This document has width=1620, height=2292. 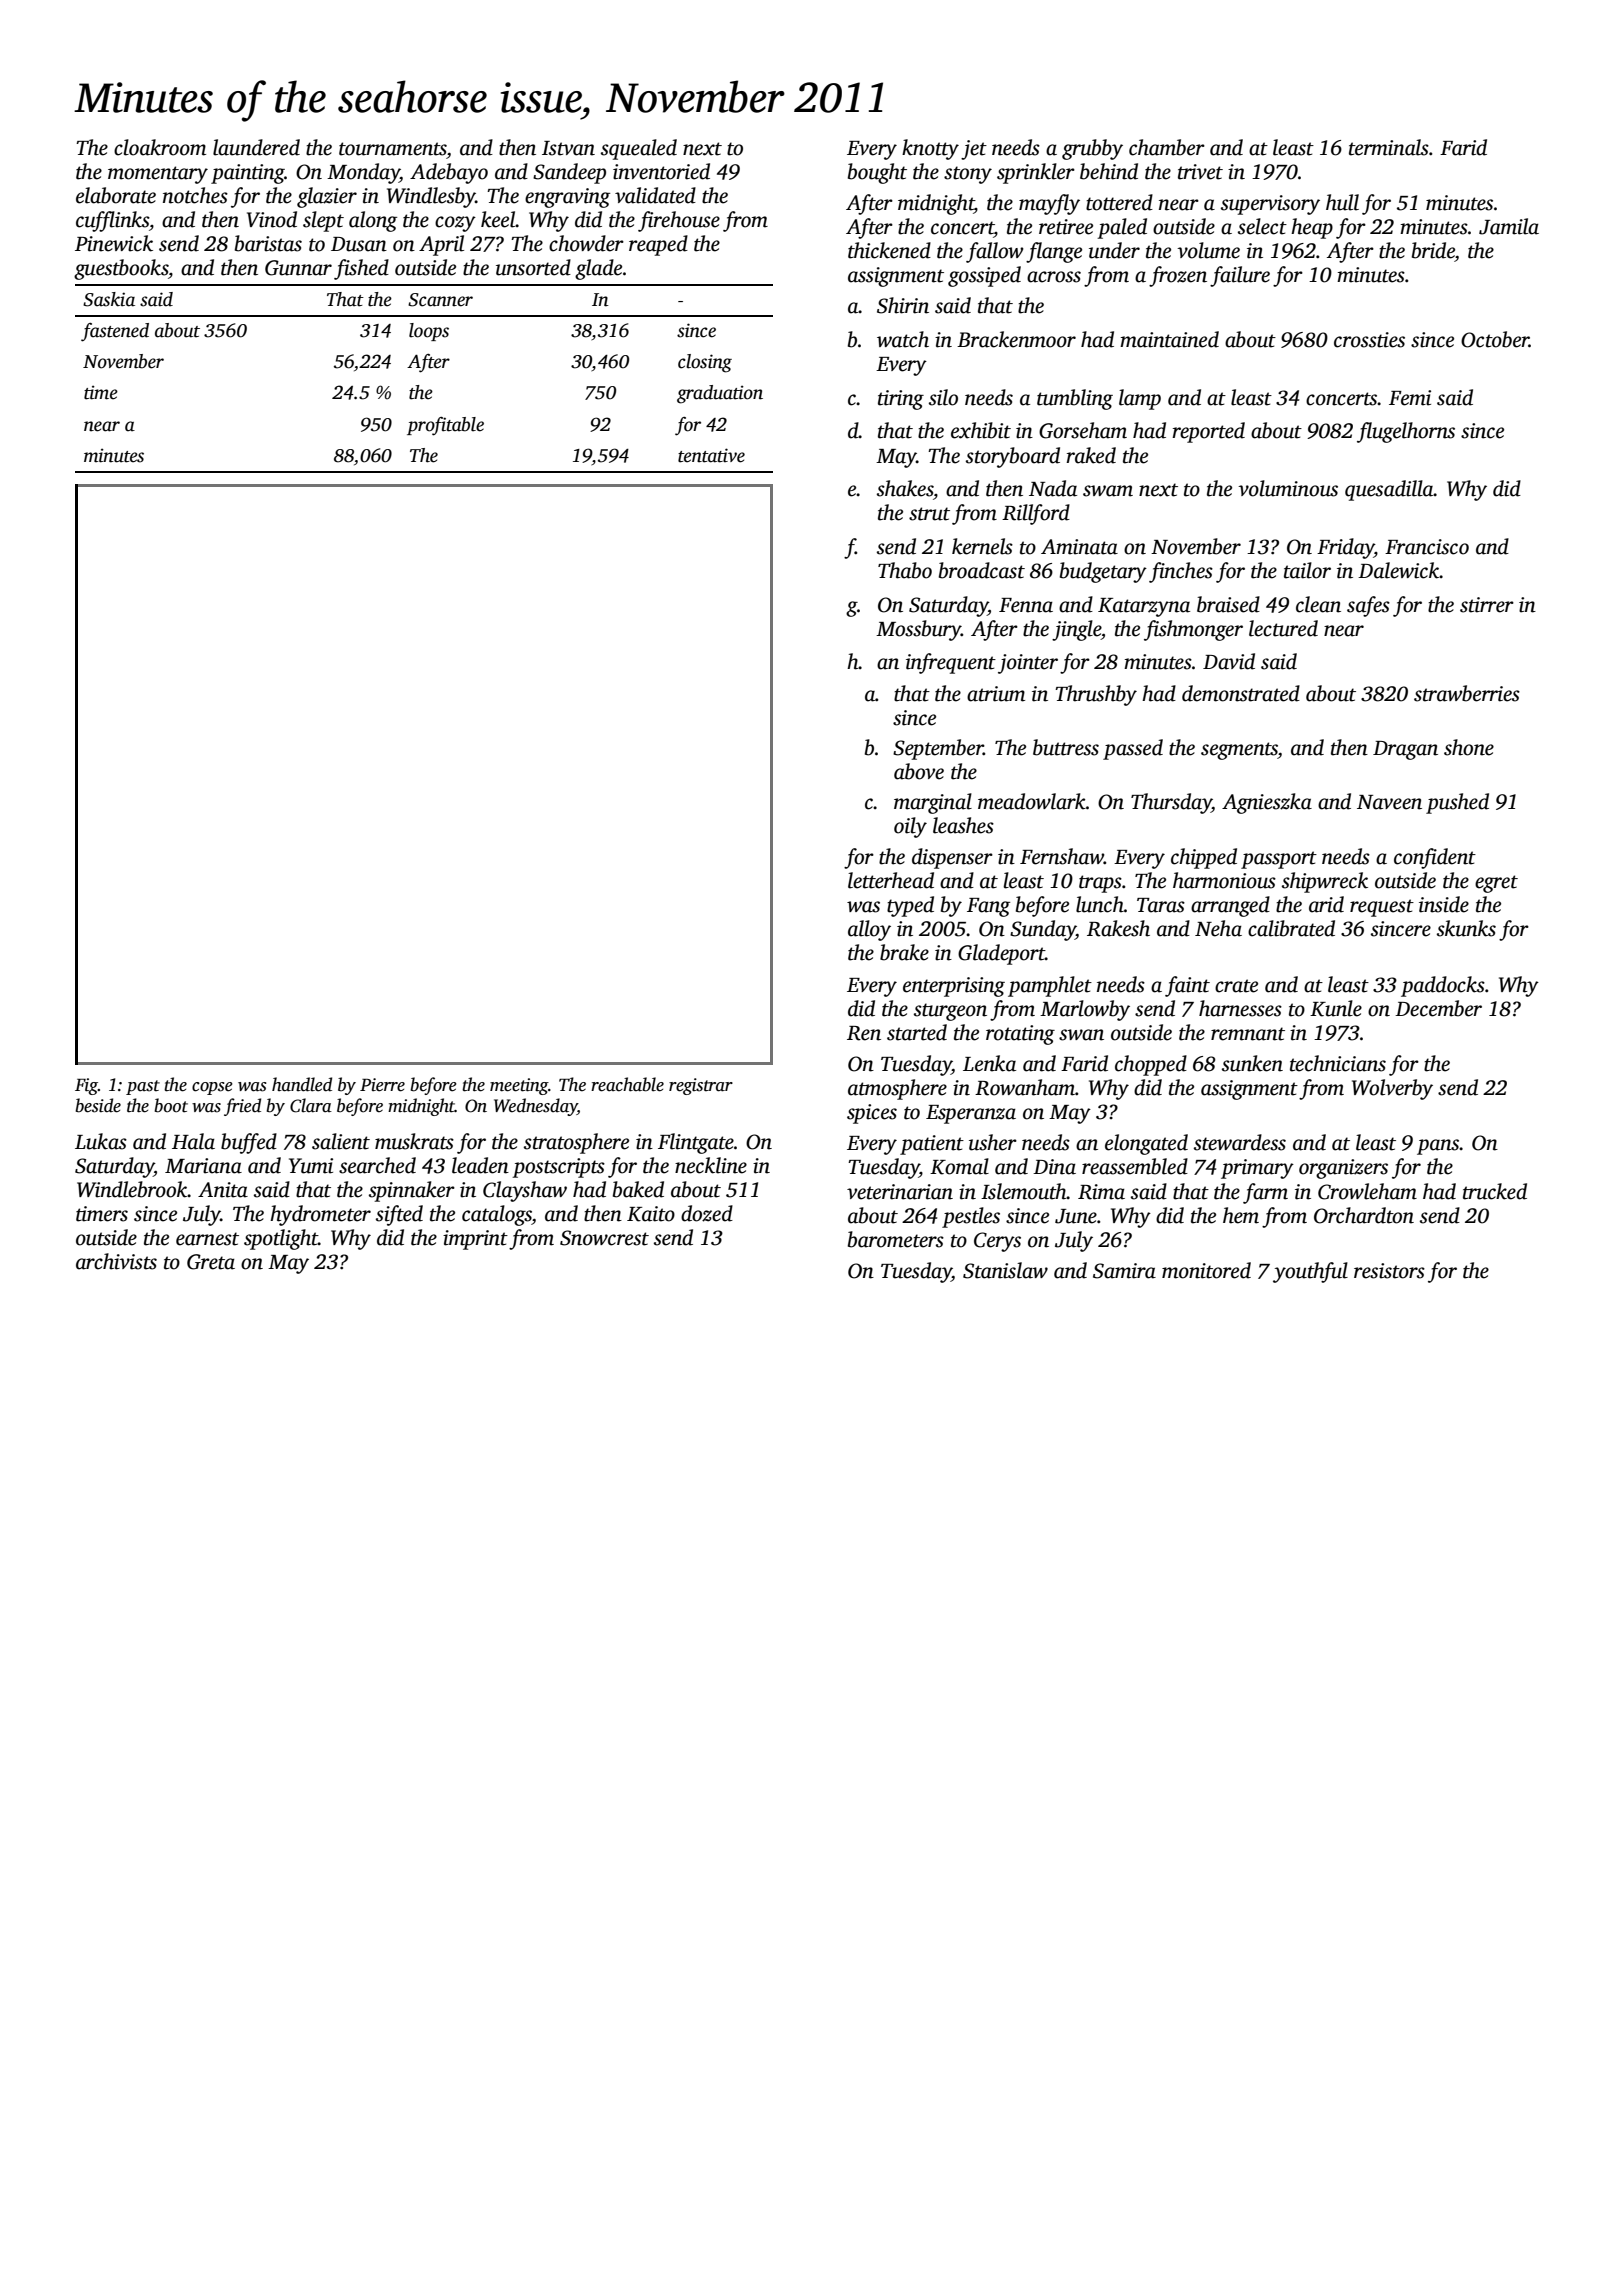 I want to click on chamber, so click(x=1167, y=147).
